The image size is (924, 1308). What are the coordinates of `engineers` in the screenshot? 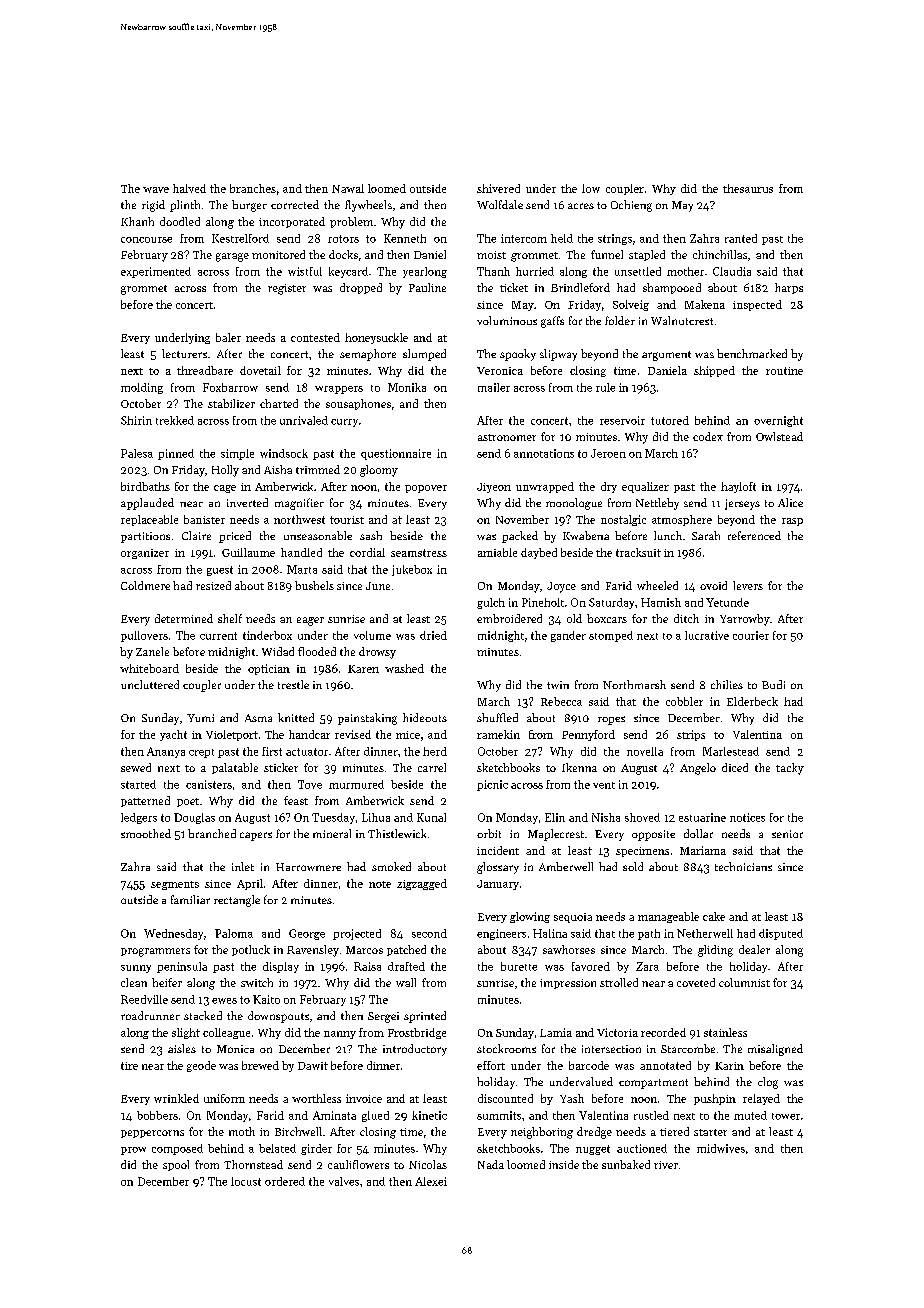 It's located at (501, 934).
